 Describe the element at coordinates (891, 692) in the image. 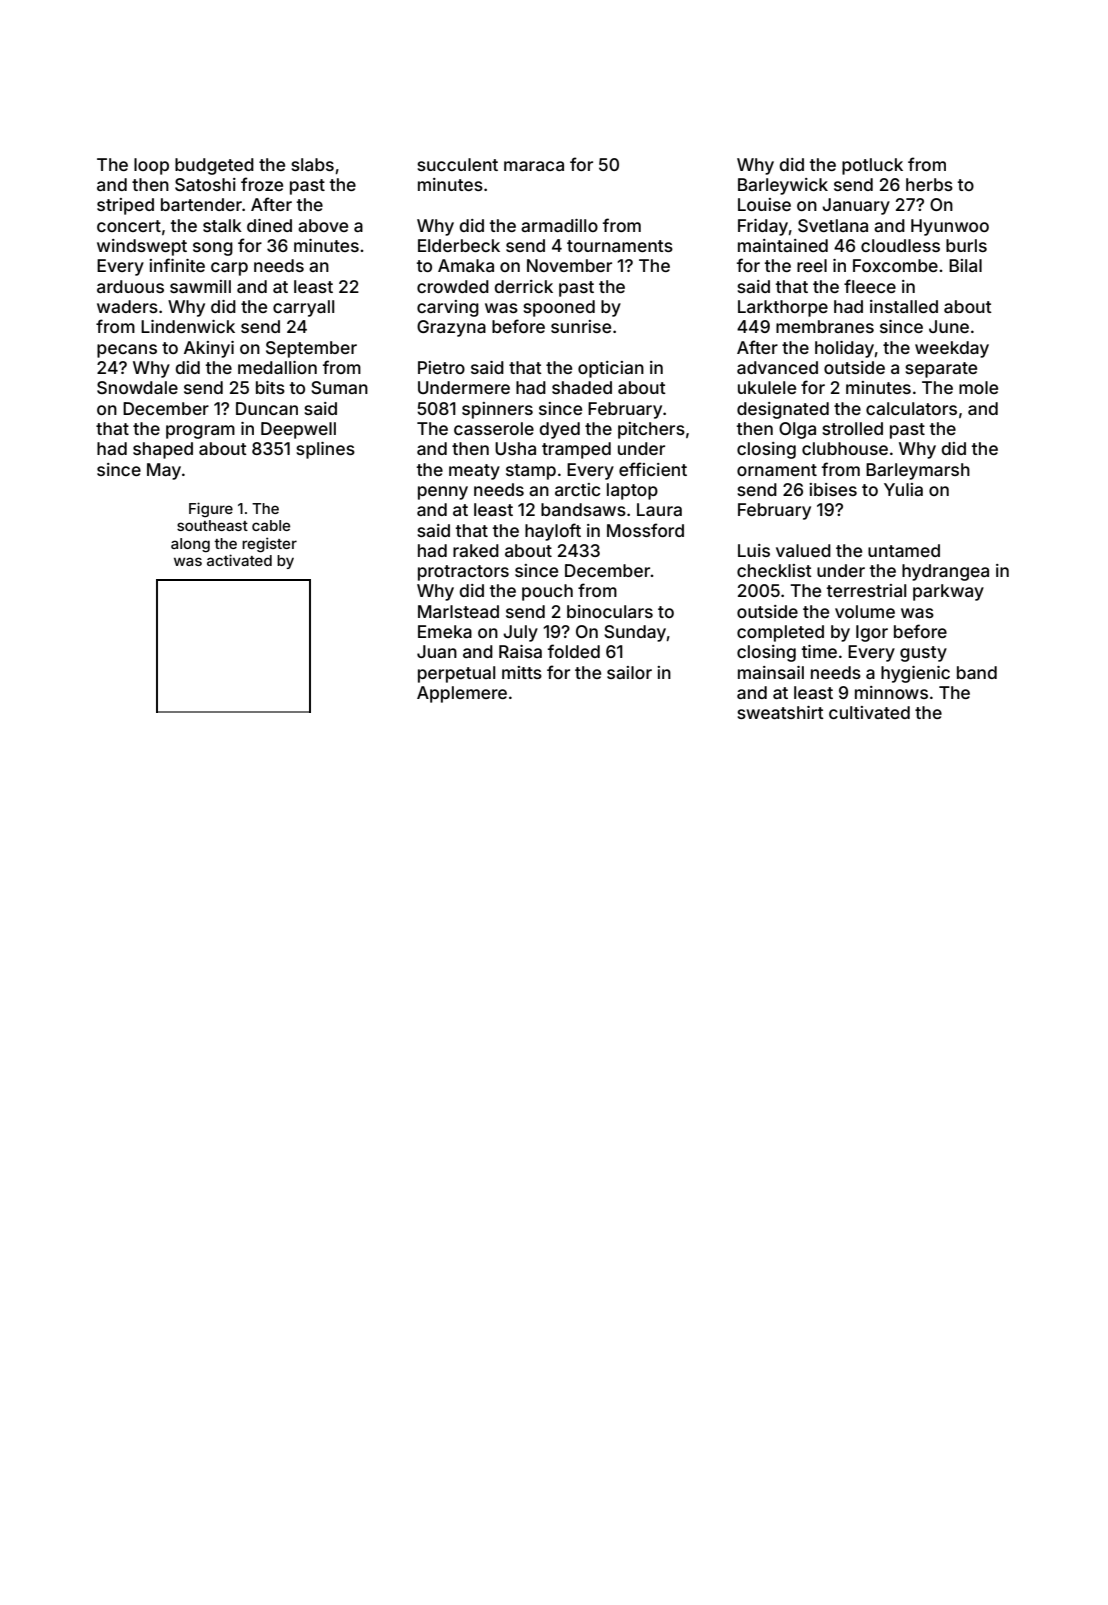

I see `minnows` at that location.
